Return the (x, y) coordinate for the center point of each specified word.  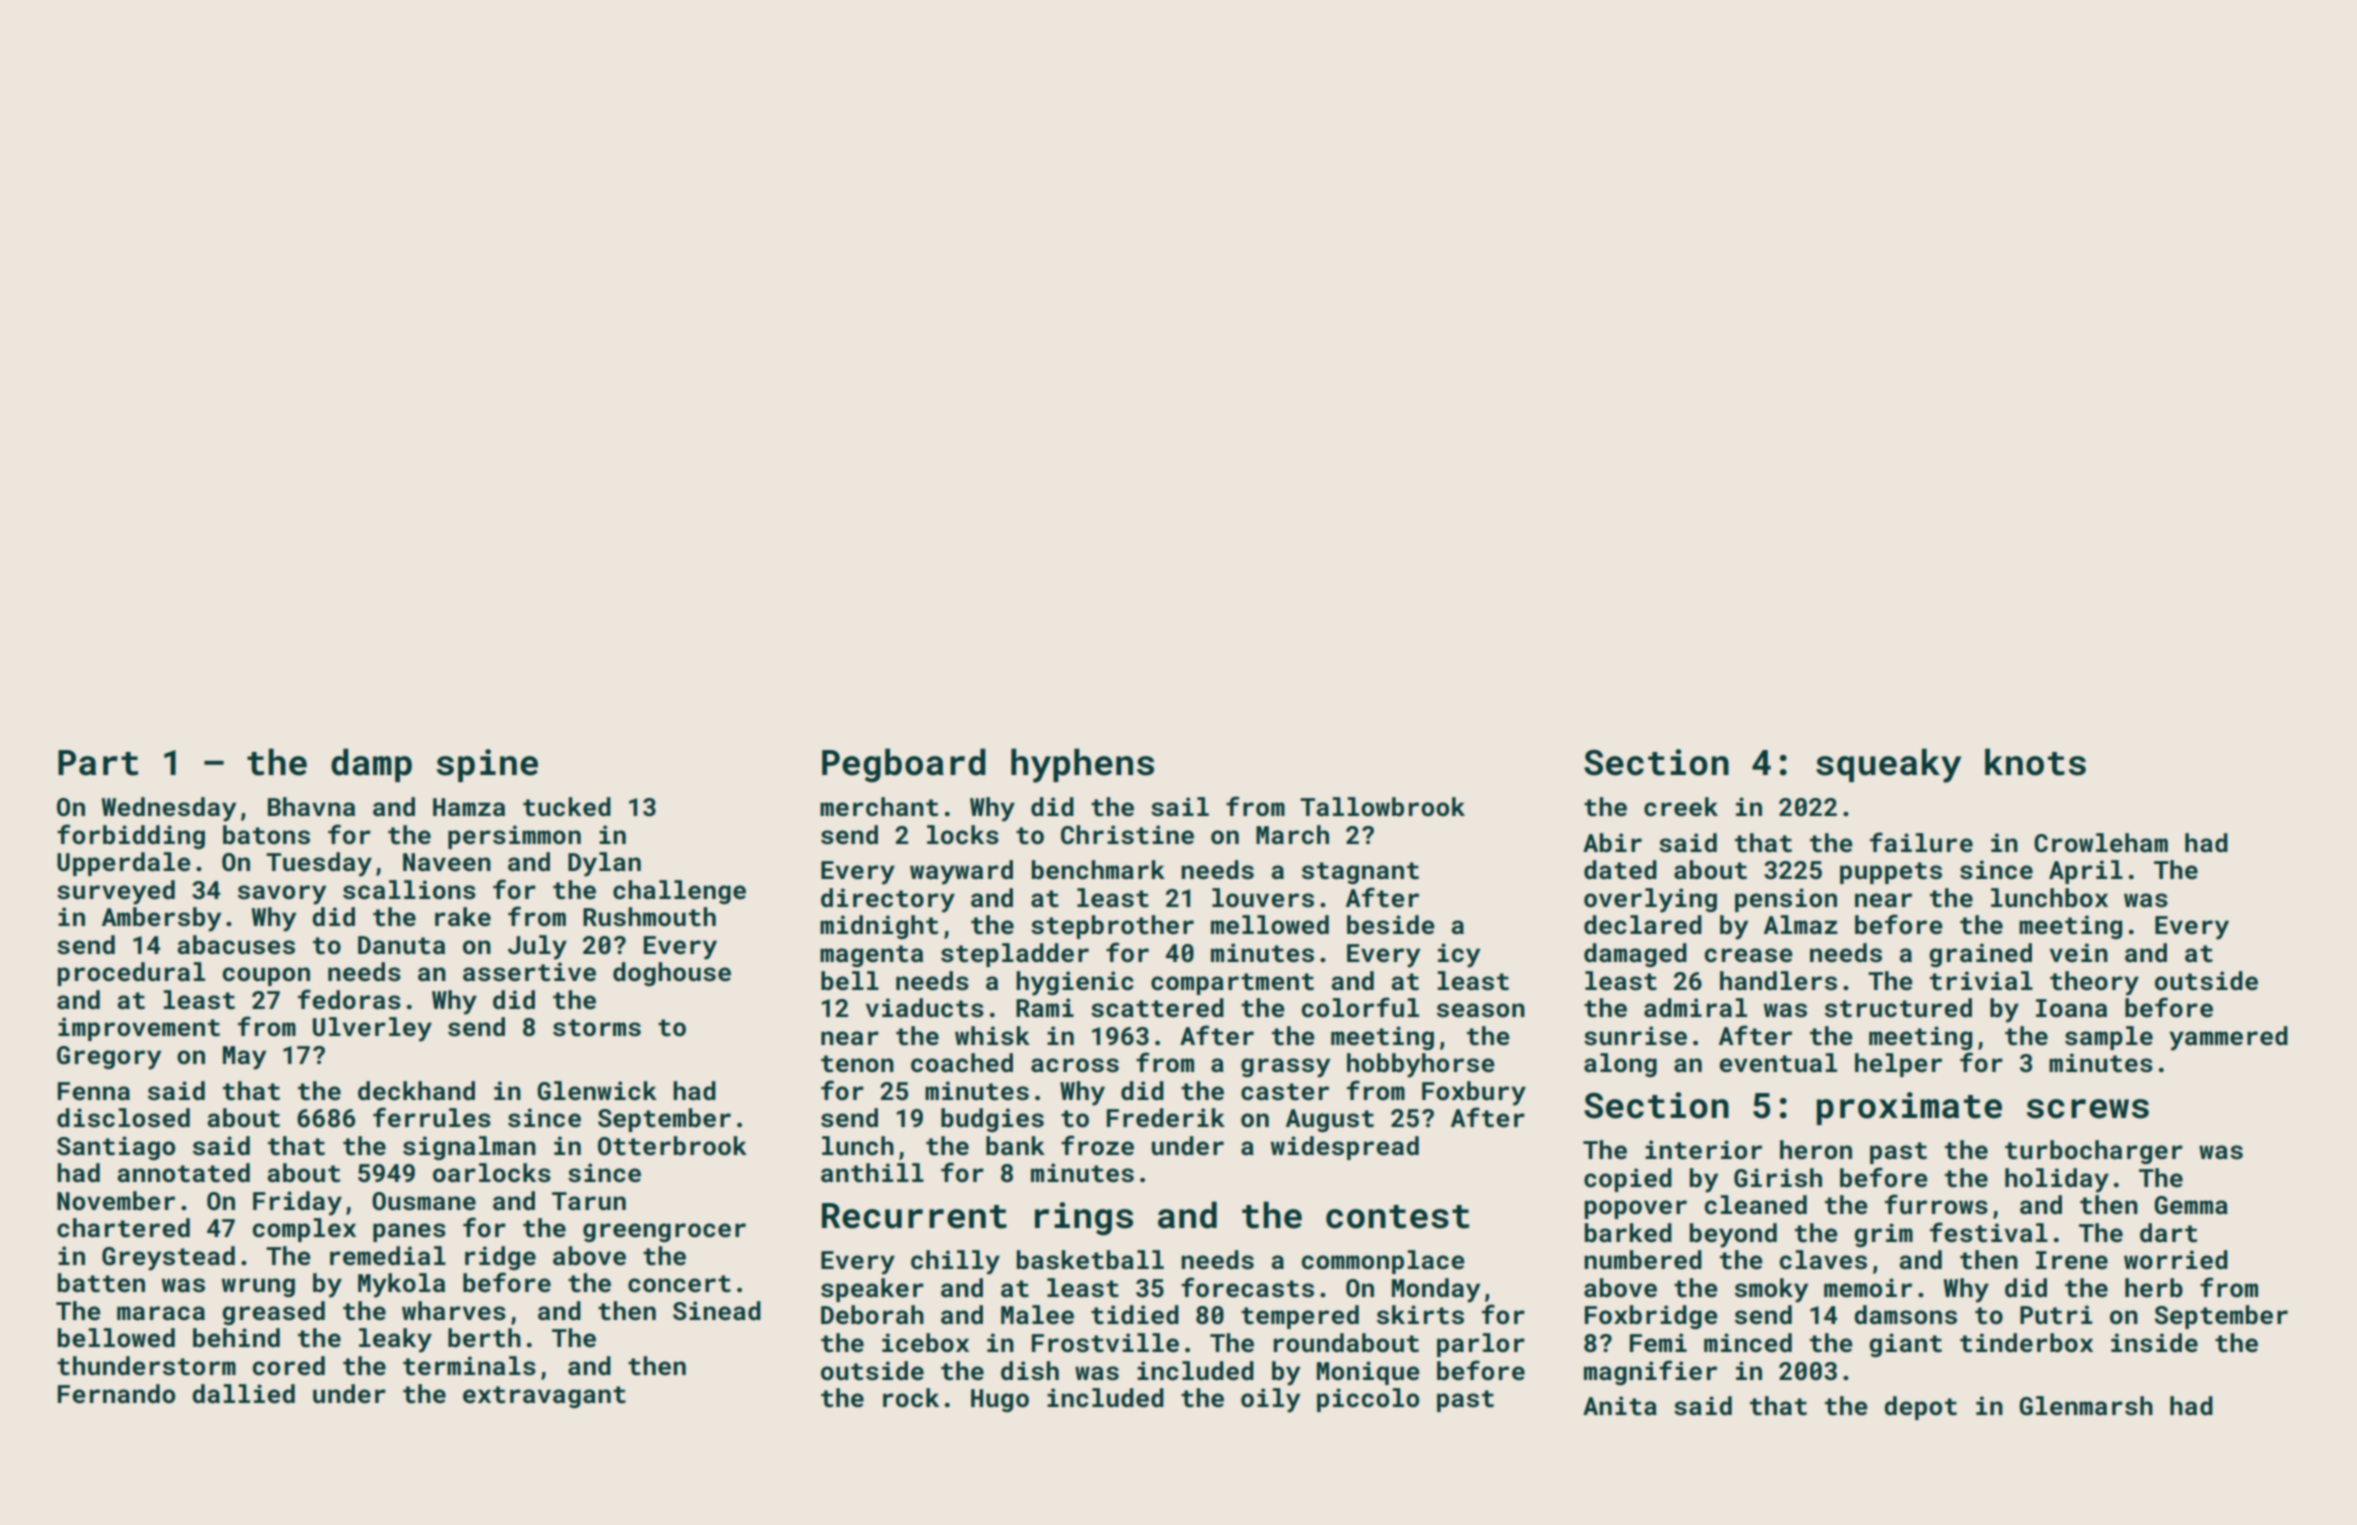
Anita (1620, 1406)
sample (2109, 1038)
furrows (1936, 1204)
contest (1398, 1217)
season (1481, 1010)
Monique (1368, 1373)
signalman (469, 1148)
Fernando (116, 1394)
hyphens (1082, 765)
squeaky (1888, 765)
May (244, 1058)
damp (371, 765)
